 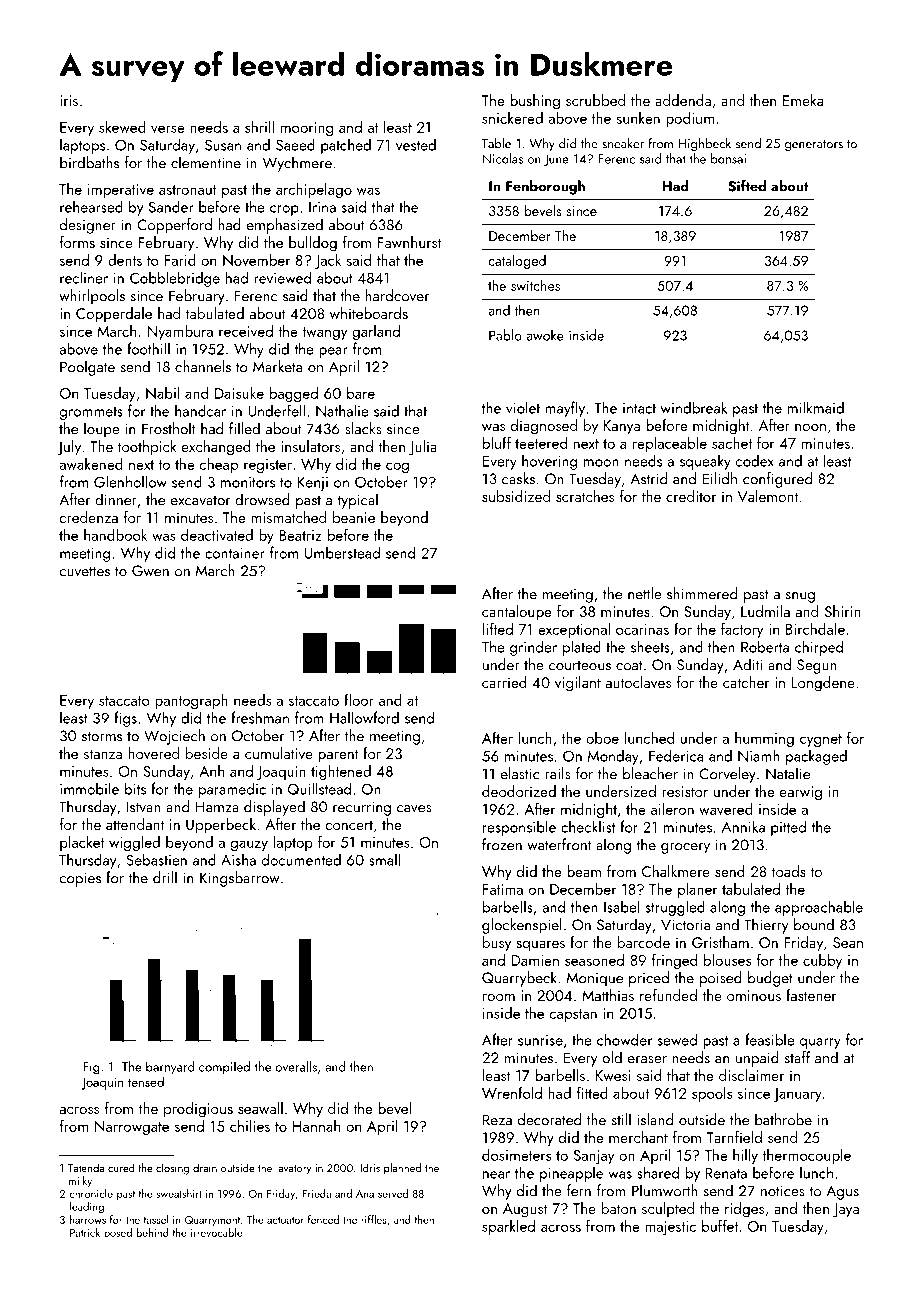 What do you see at coordinates (816, 407) in the screenshot?
I see `milkmaid` at bounding box center [816, 407].
